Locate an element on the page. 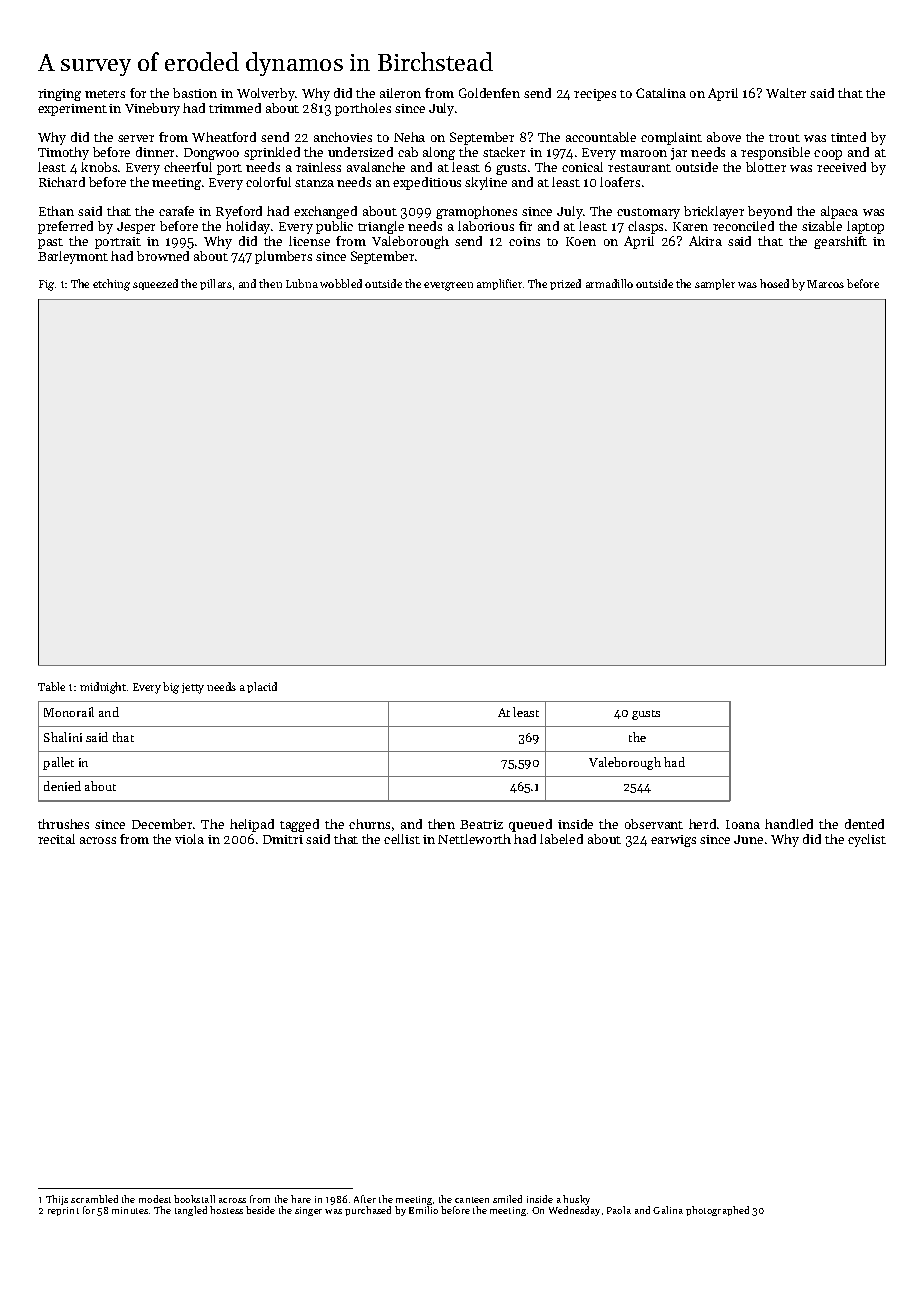 The width and height of the document is (924, 1308). dented is located at coordinates (864, 824).
